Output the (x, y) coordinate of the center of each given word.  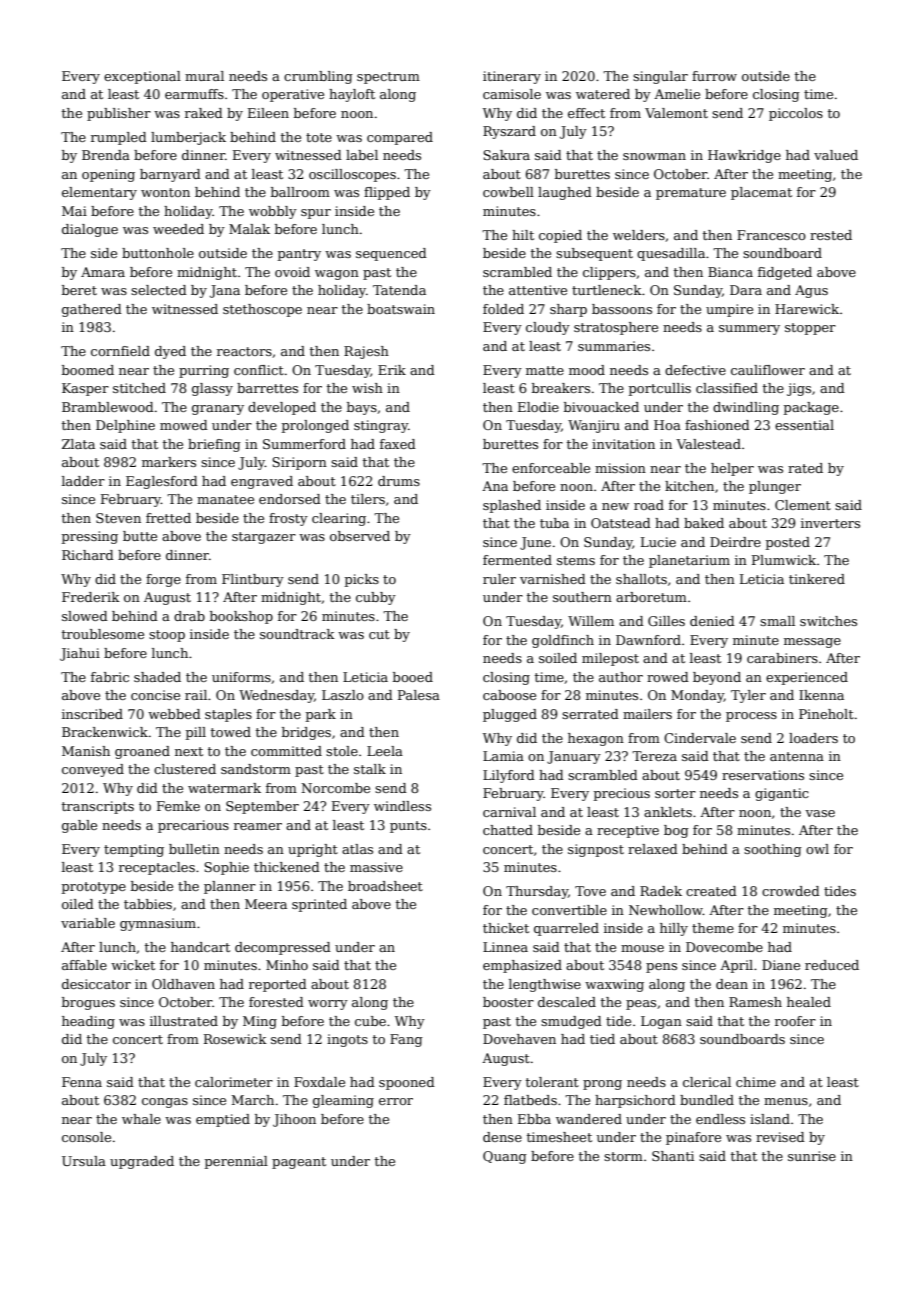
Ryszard (509, 132)
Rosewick (235, 1039)
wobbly (273, 212)
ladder (83, 481)
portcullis (660, 389)
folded (503, 309)
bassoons (622, 309)
